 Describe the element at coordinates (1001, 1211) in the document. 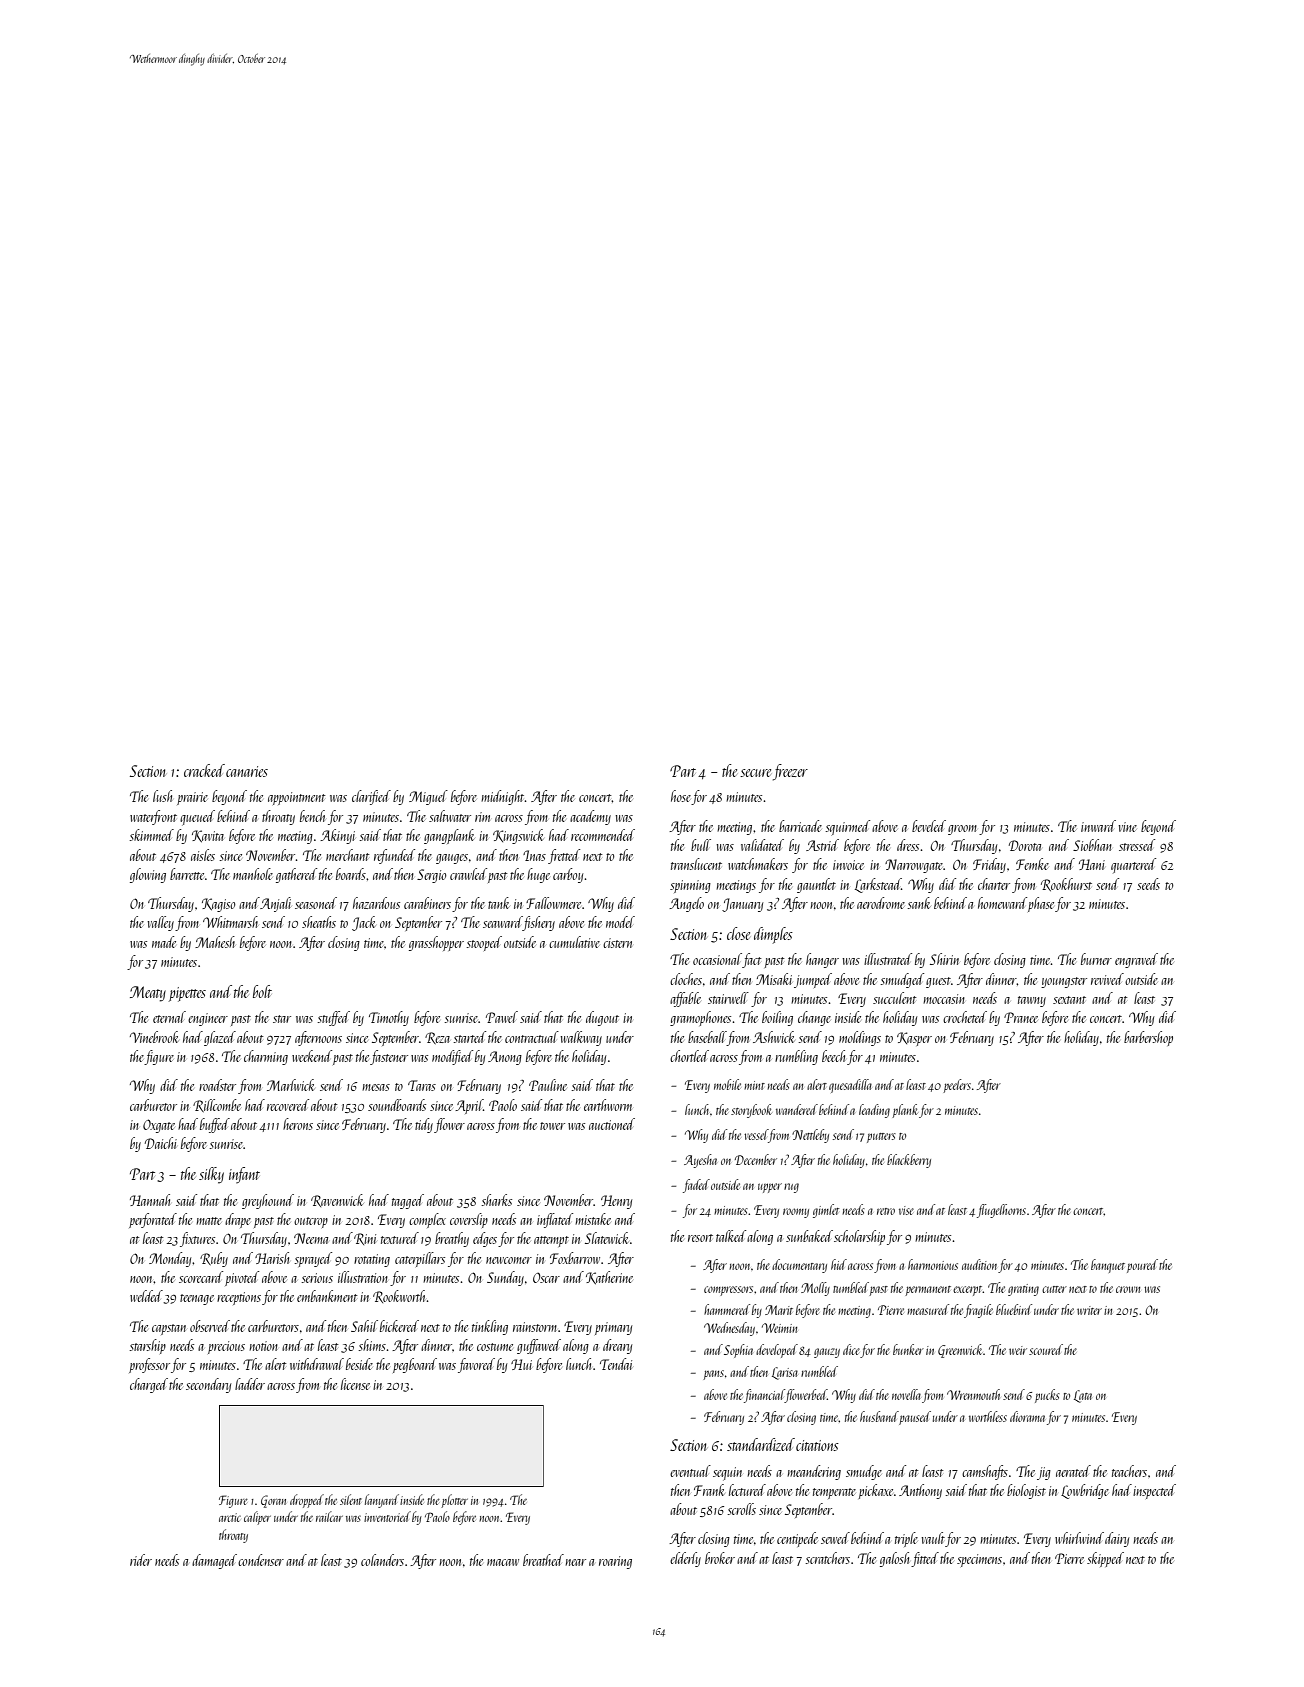

I see `flugelhorns` at that location.
